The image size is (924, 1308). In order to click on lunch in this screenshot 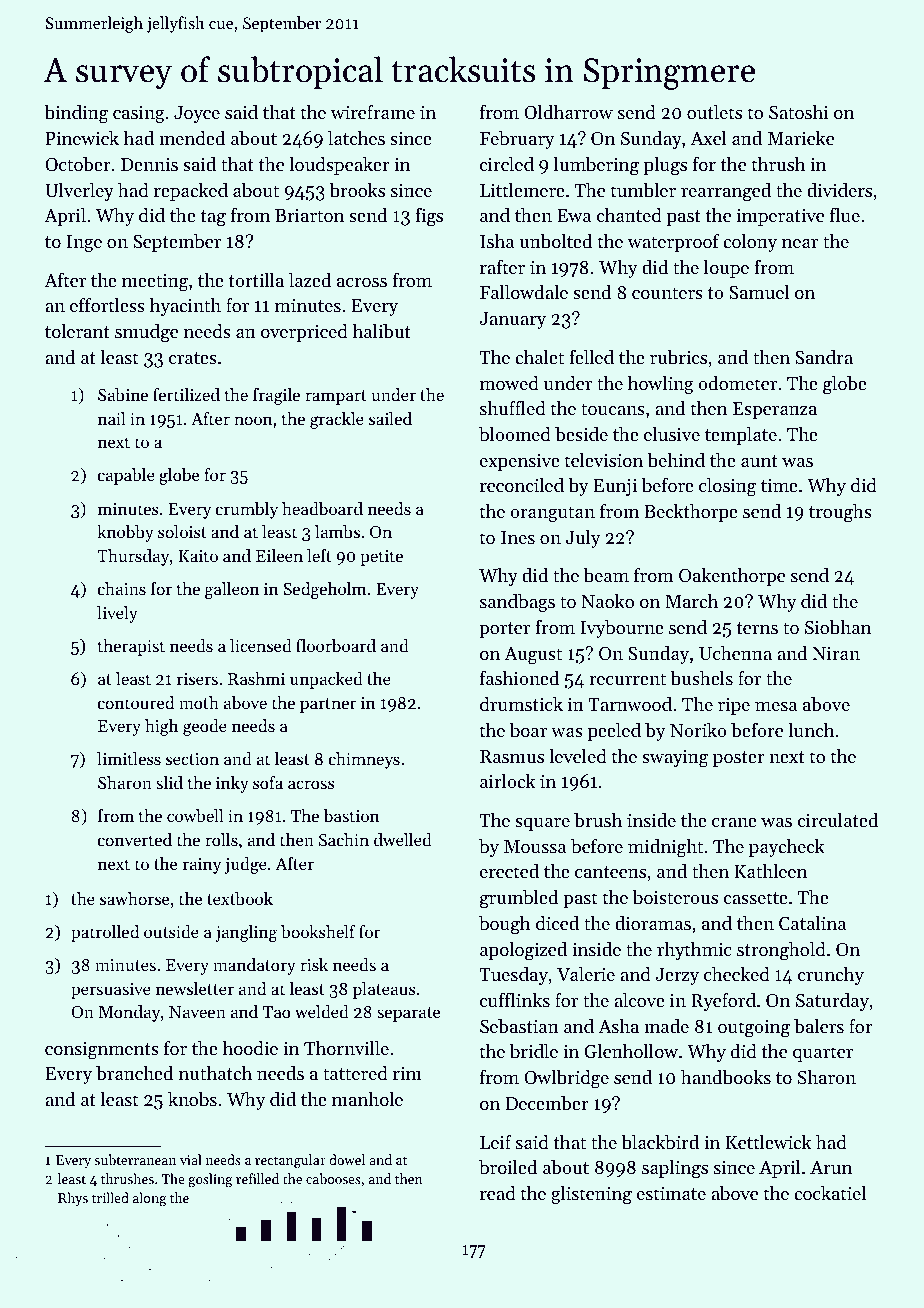, I will do `click(811, 730)`.
